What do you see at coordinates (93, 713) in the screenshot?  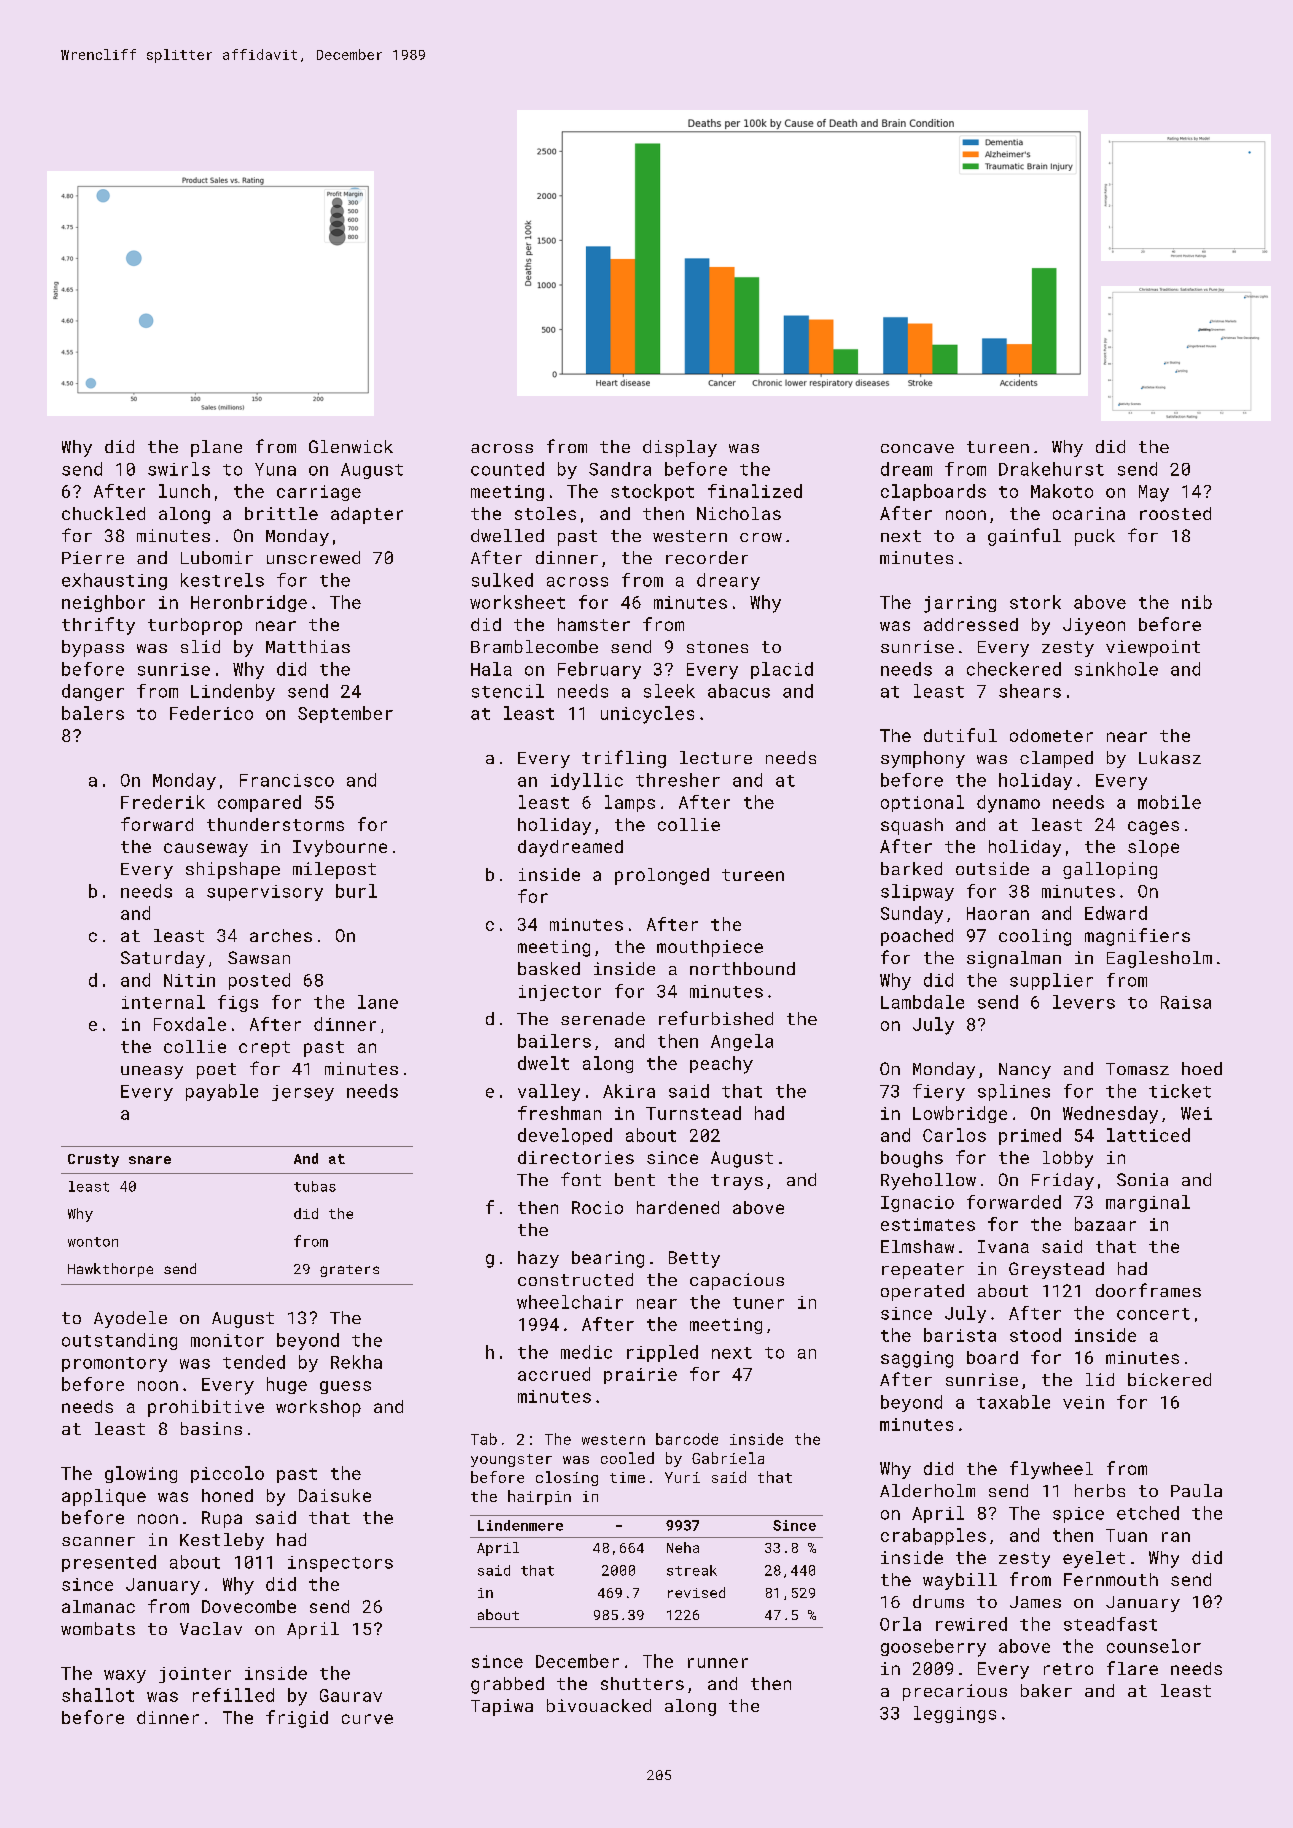 I see `balers` at bounding box center [93, 713].
